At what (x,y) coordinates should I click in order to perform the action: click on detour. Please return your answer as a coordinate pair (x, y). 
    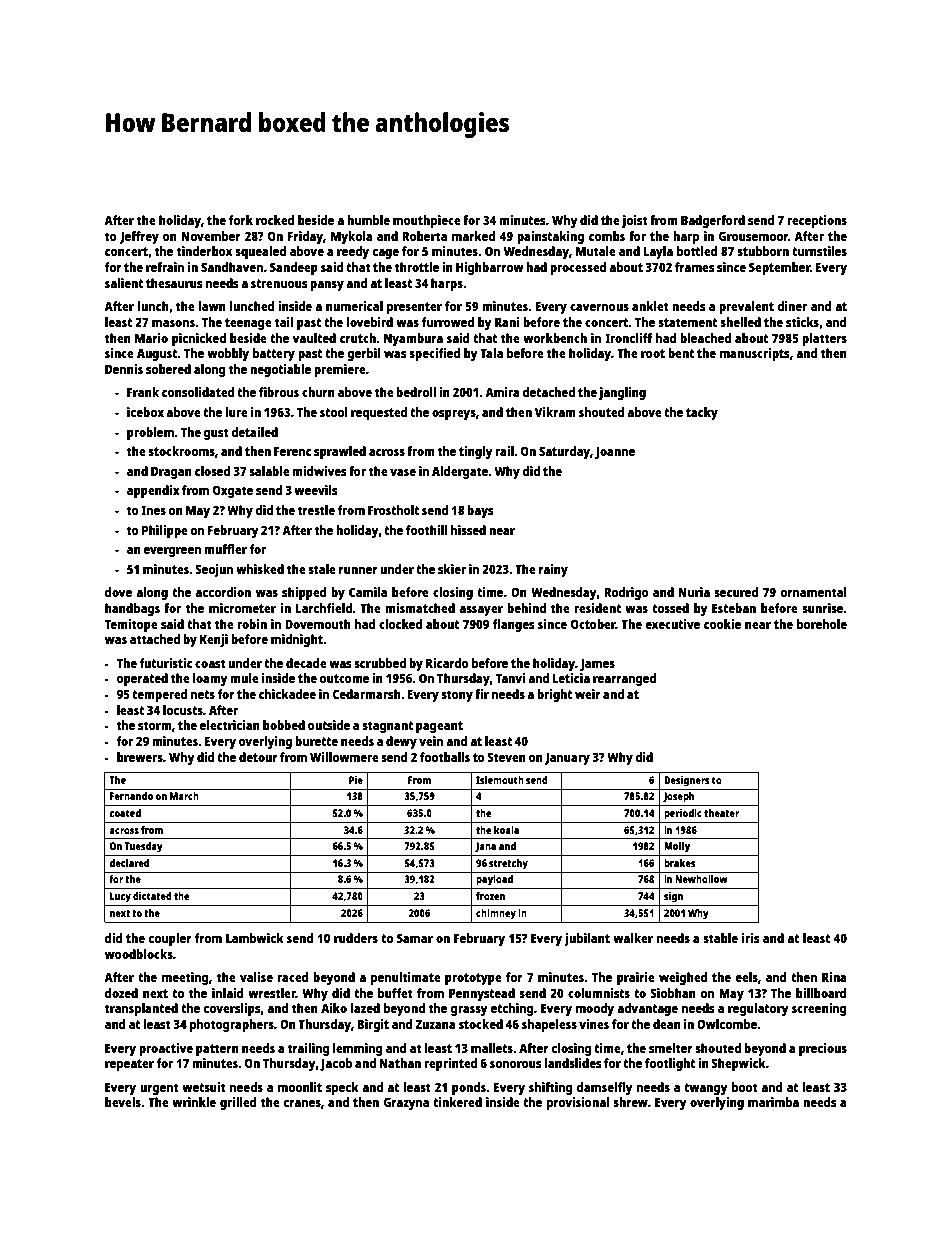
    Looking at the image, I should click on (258, 757).
